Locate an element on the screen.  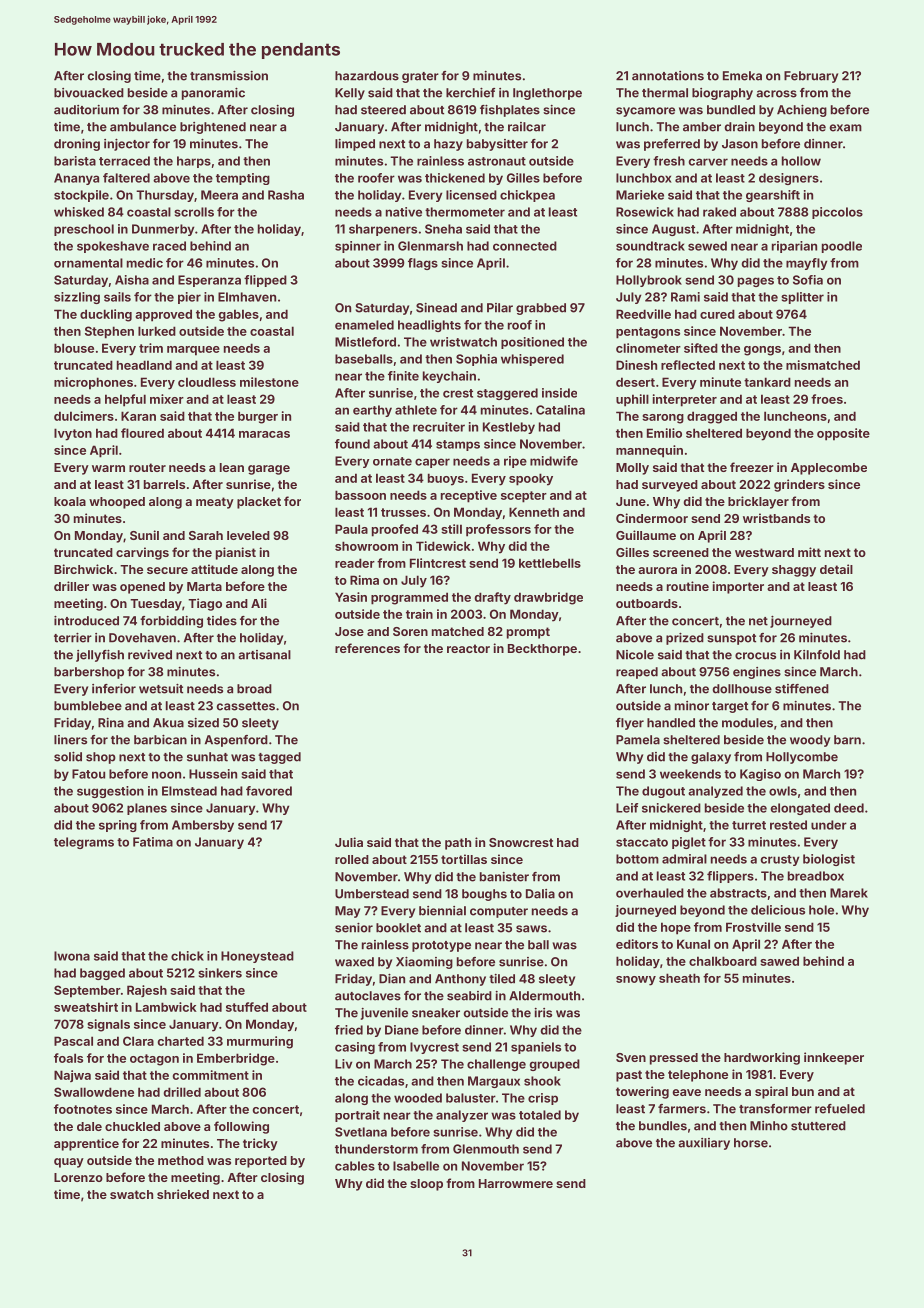
Achieng is located at coordinates (802, 111).
